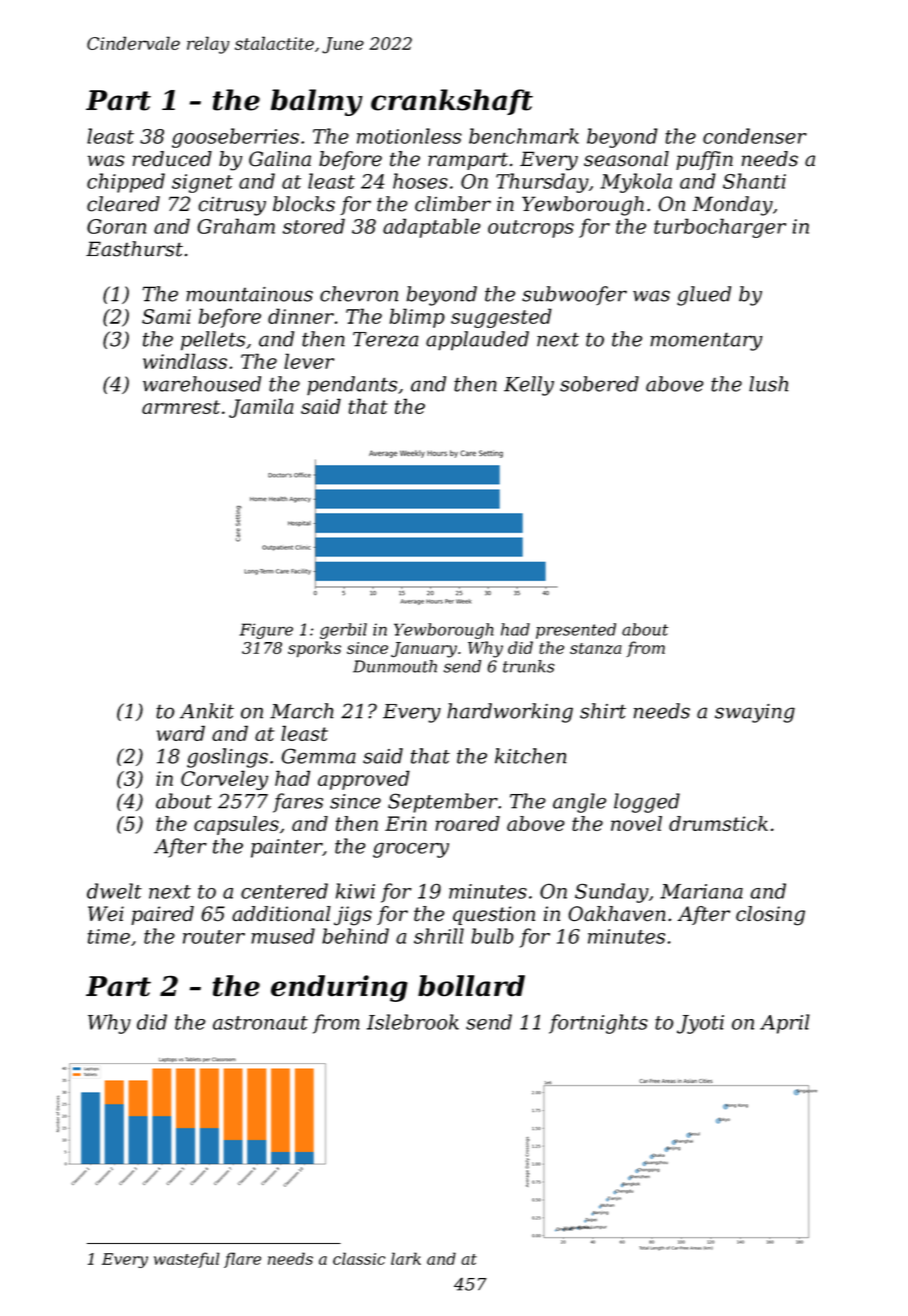  What do you see at coordinates (123, 204) in the screenshot?
I see `cleared` at bounding box center [123, 204].
